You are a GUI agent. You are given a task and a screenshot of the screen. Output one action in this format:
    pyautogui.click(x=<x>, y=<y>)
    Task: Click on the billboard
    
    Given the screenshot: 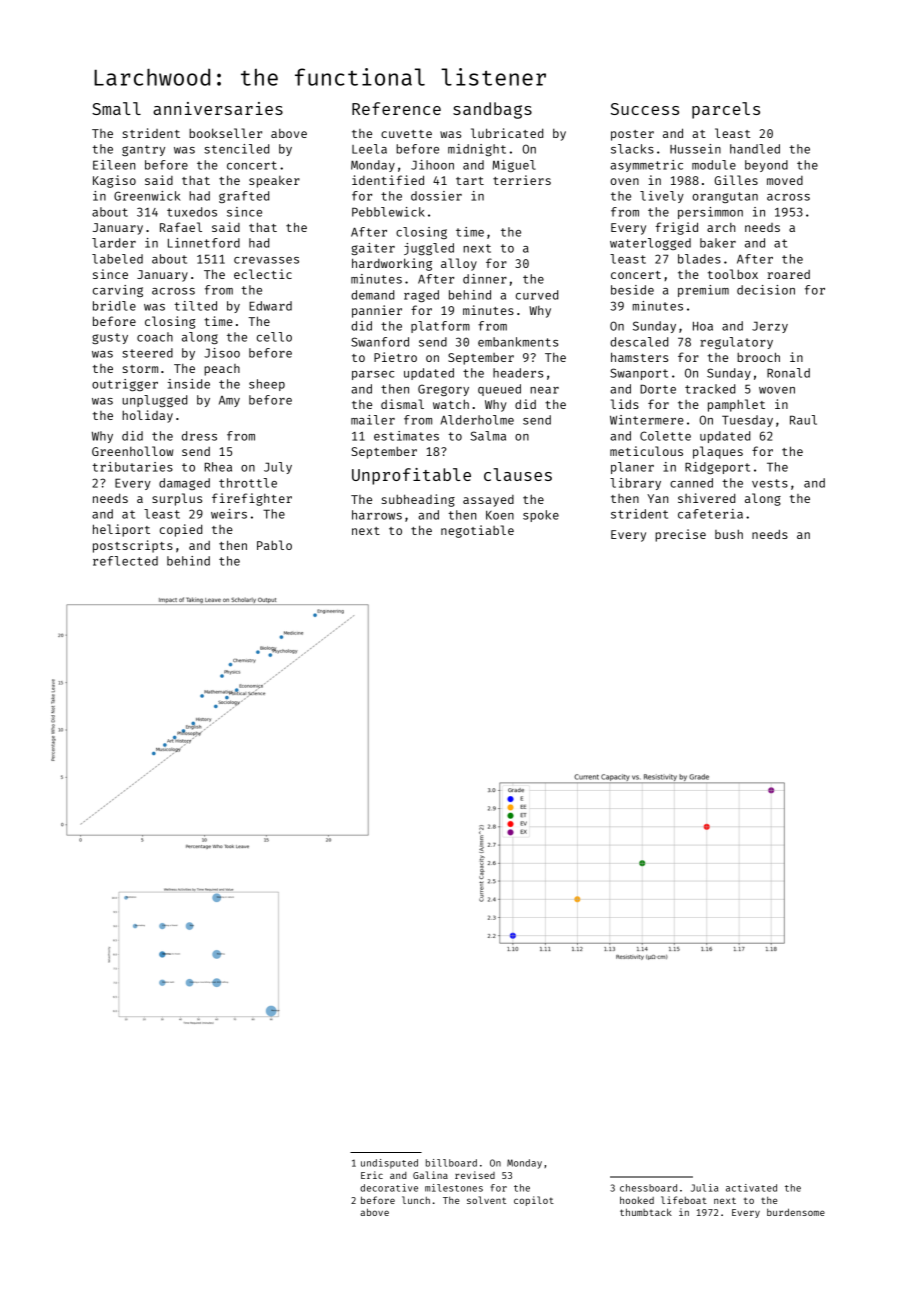 What is the action you would take?
    pyautogui.click(x=451, y=1163)
